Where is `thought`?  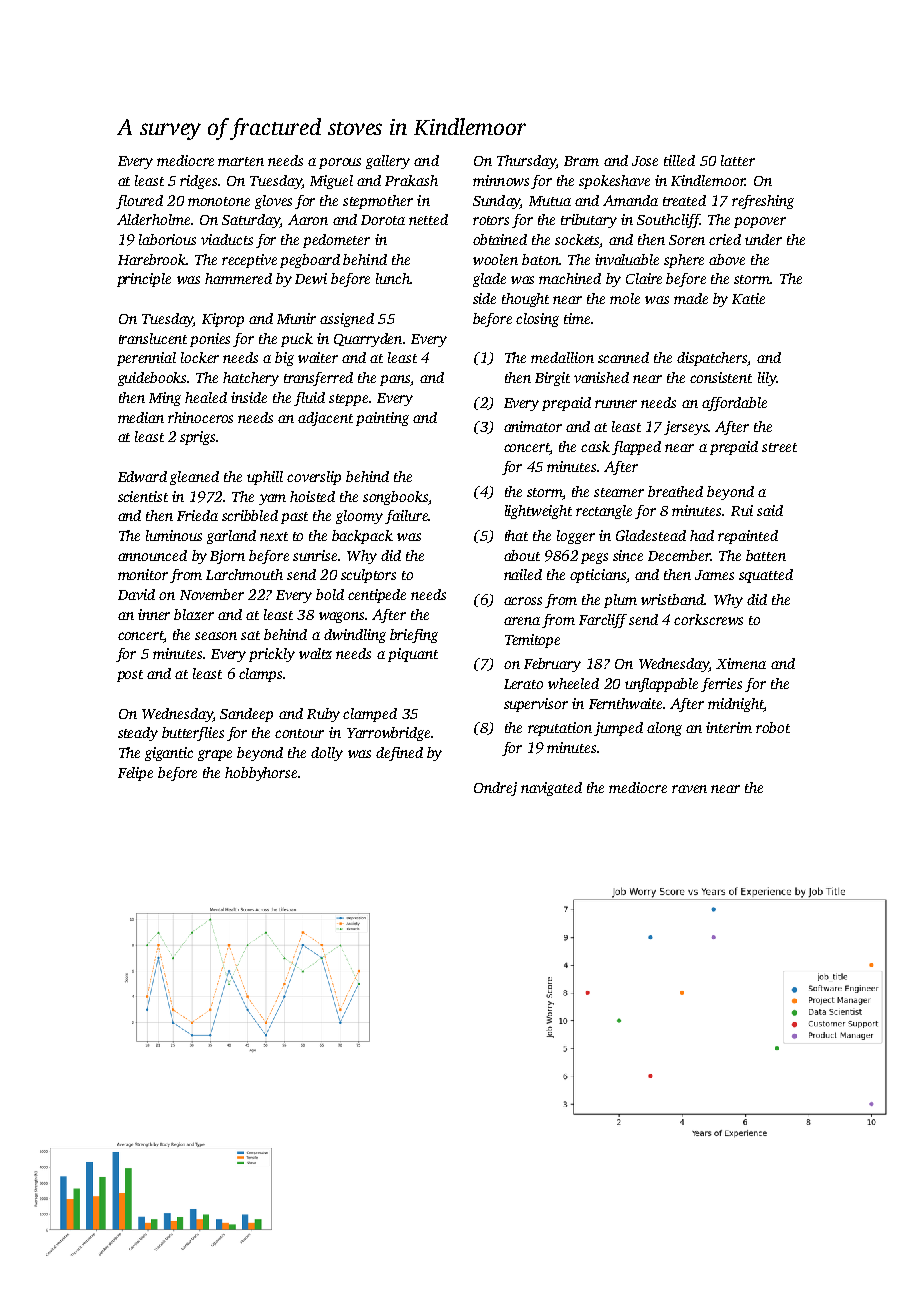 thought is located at coordinates (525, 300).
